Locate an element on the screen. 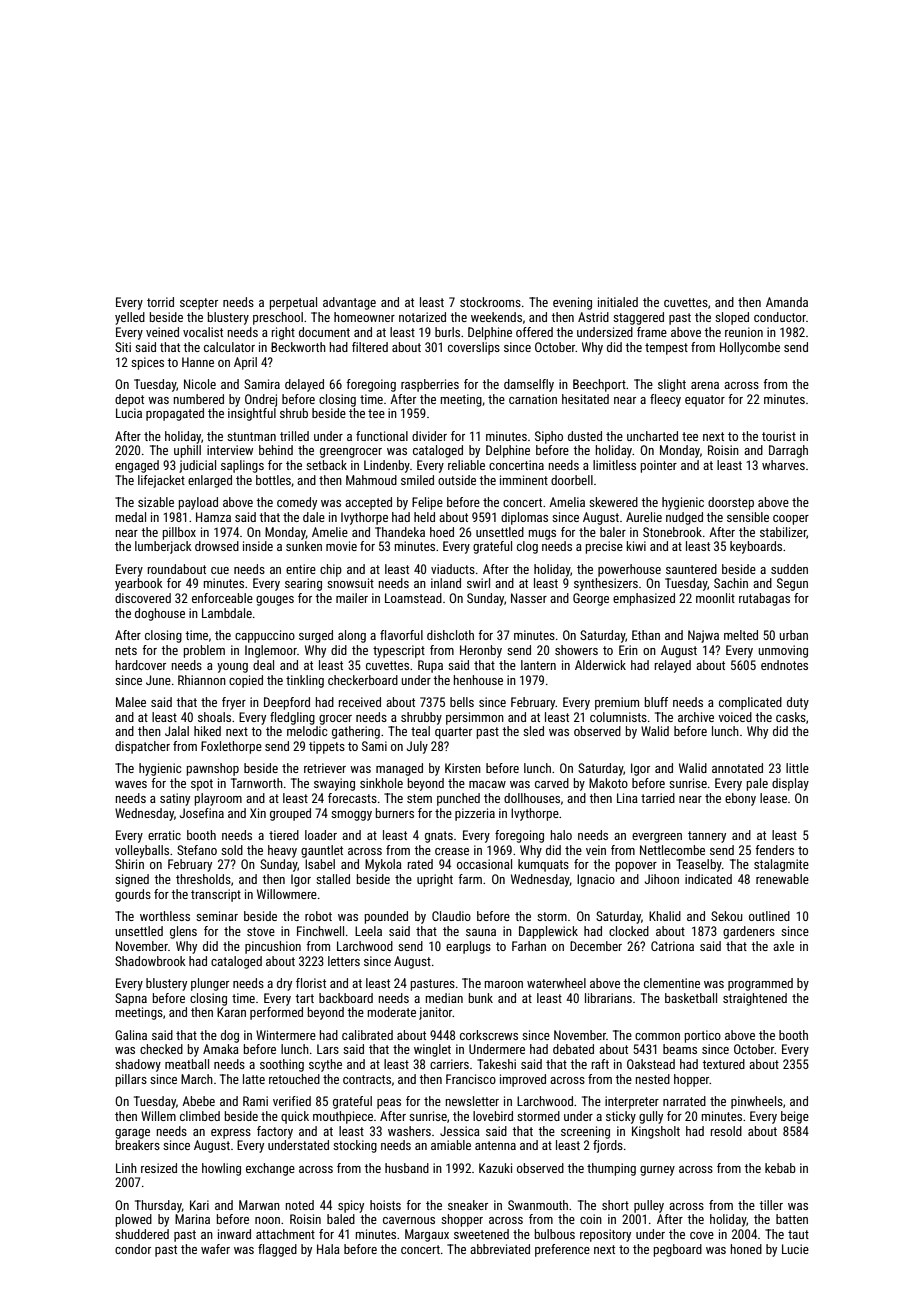  sloped is located at coordinates (732, 318).
